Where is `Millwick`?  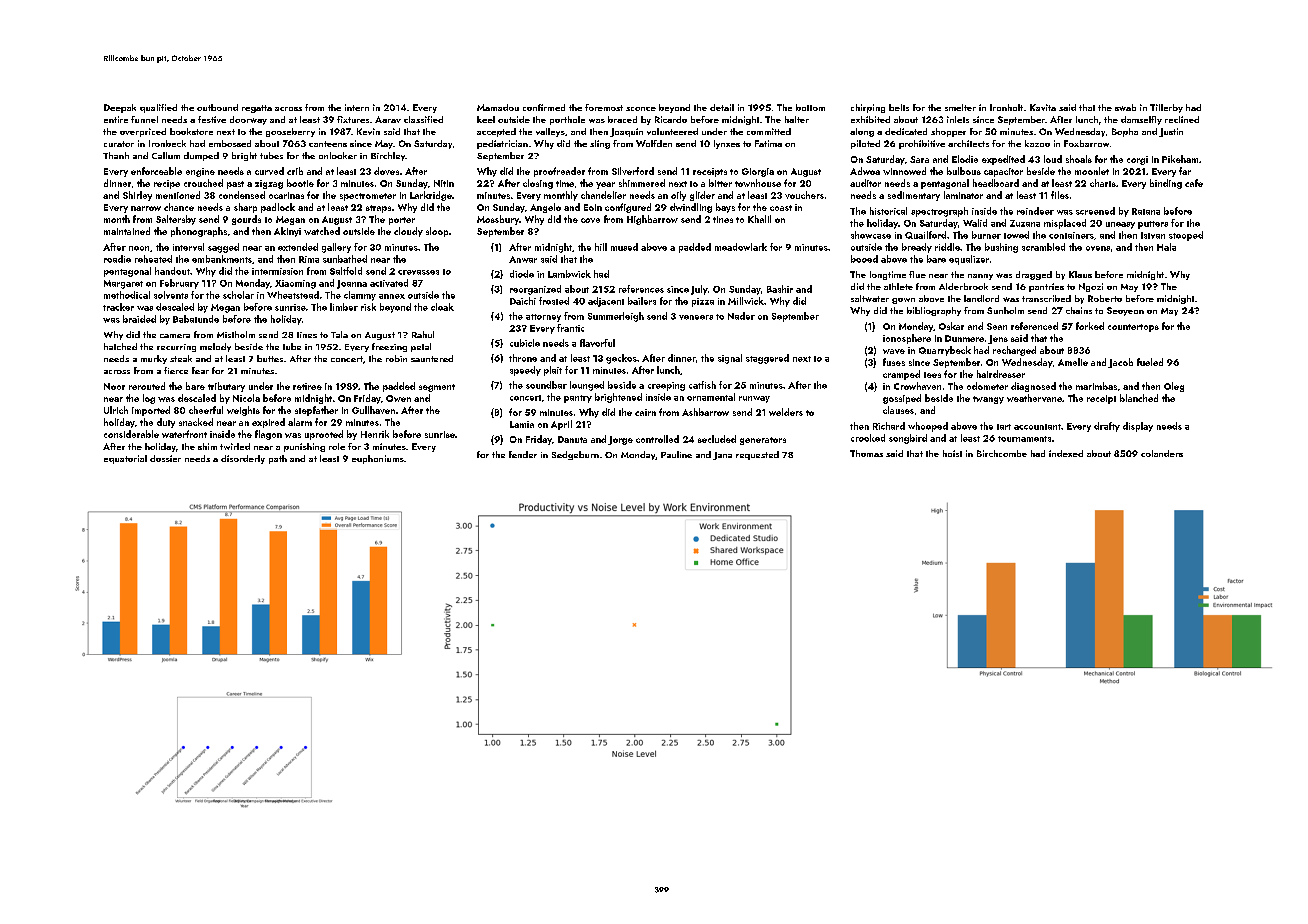
Millwick is located at coordinates (746, 301).
